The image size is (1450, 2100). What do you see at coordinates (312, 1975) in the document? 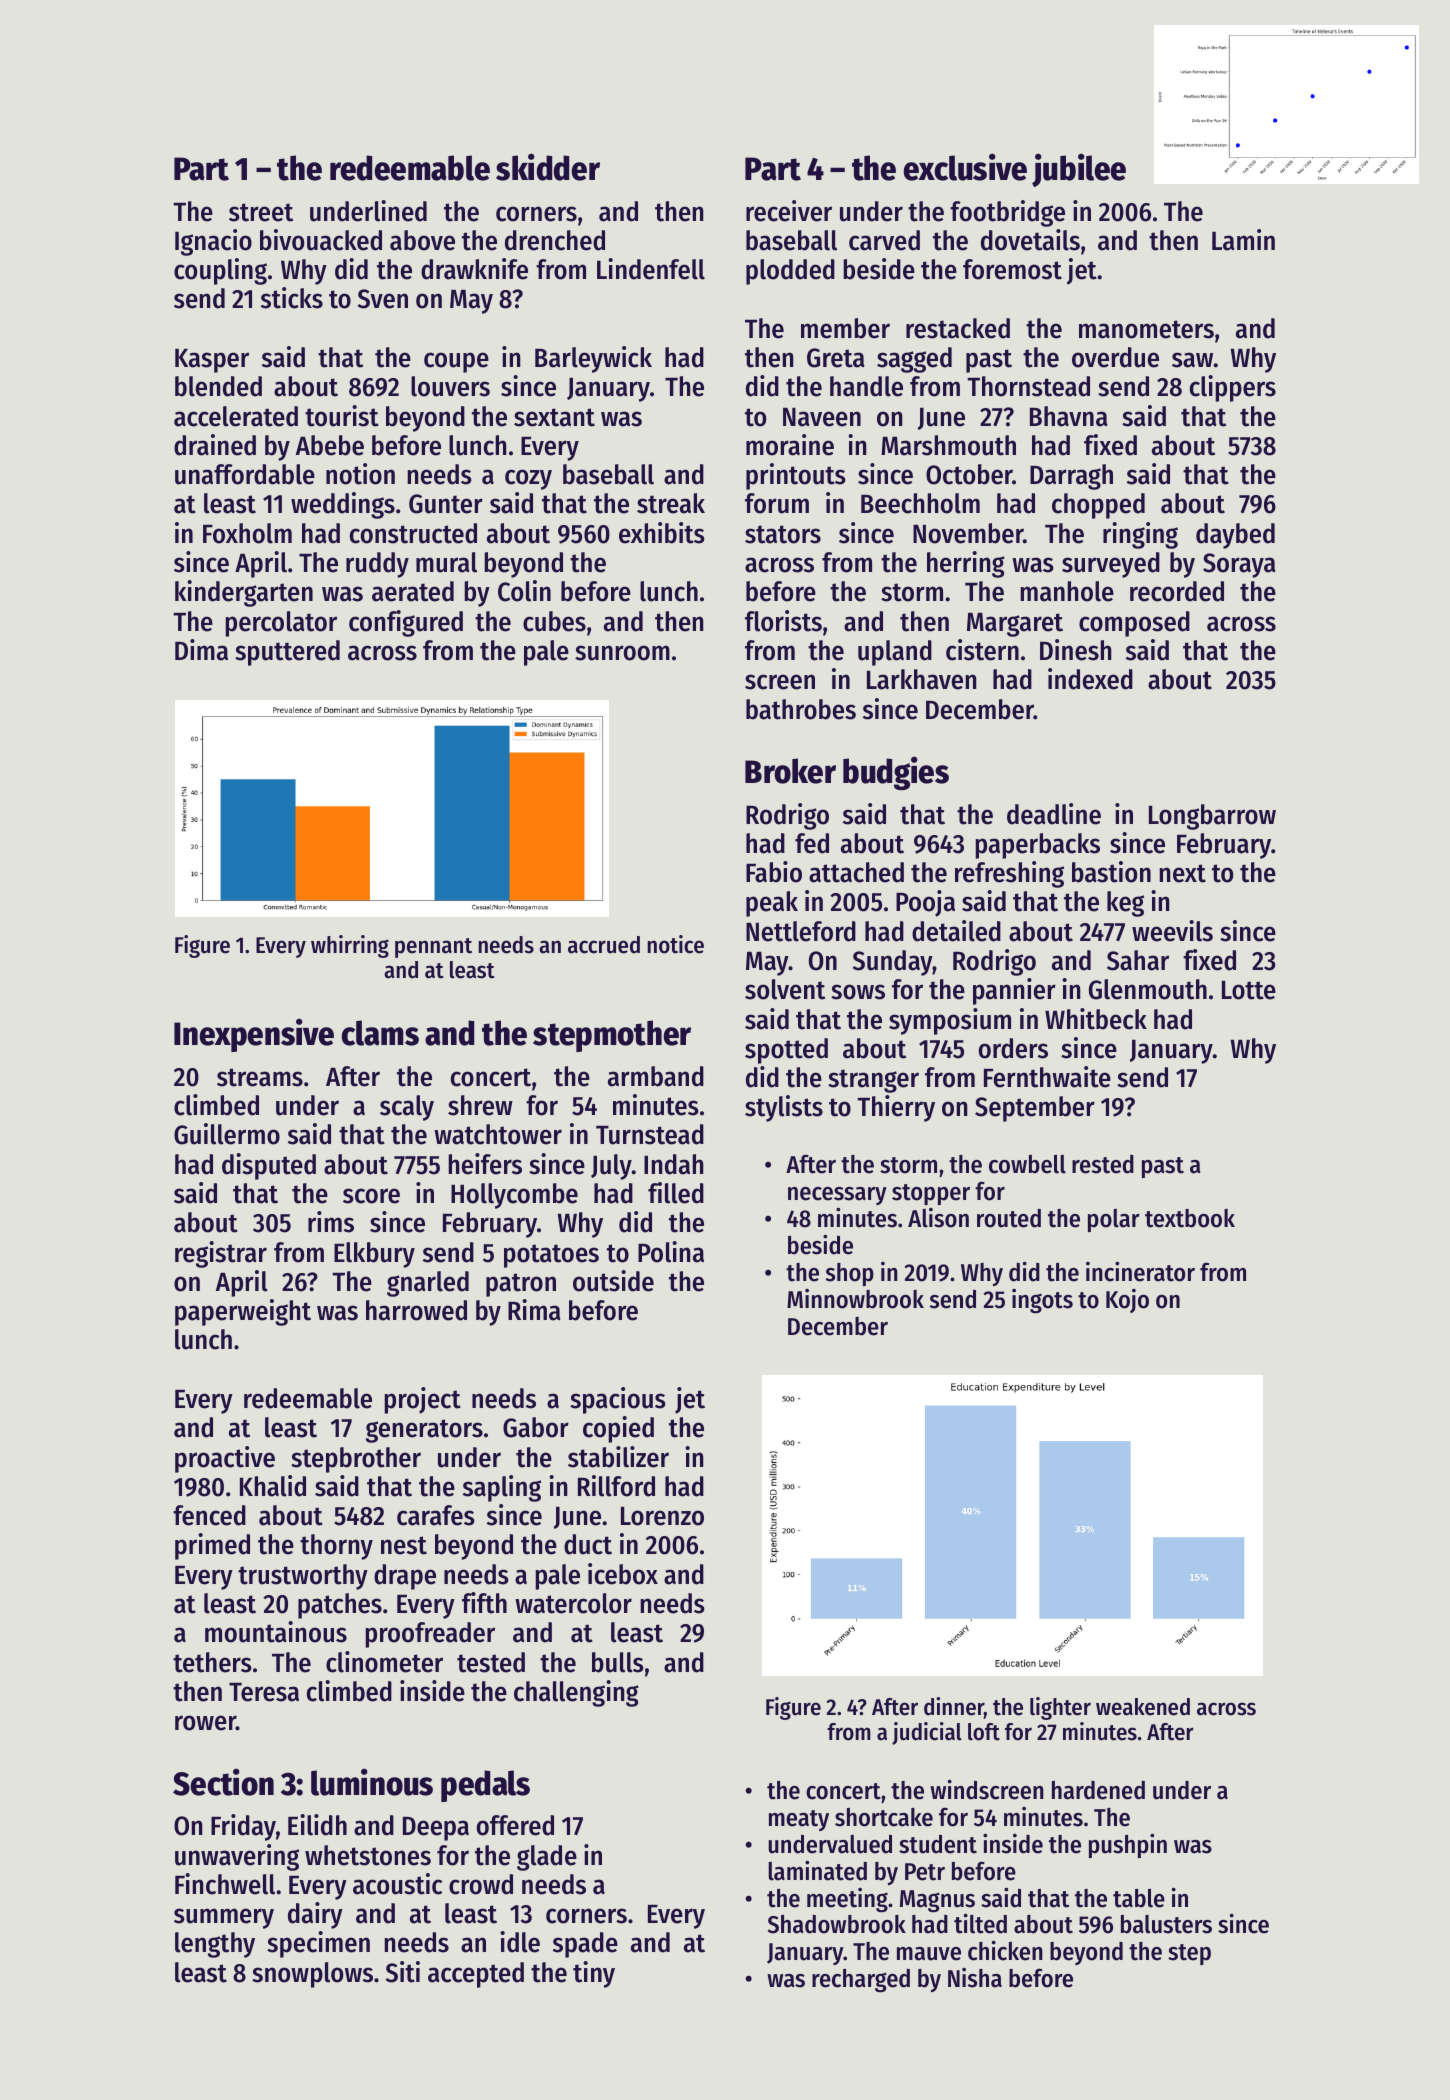
I see `snowplows` at bounding box center [312, 1975].
